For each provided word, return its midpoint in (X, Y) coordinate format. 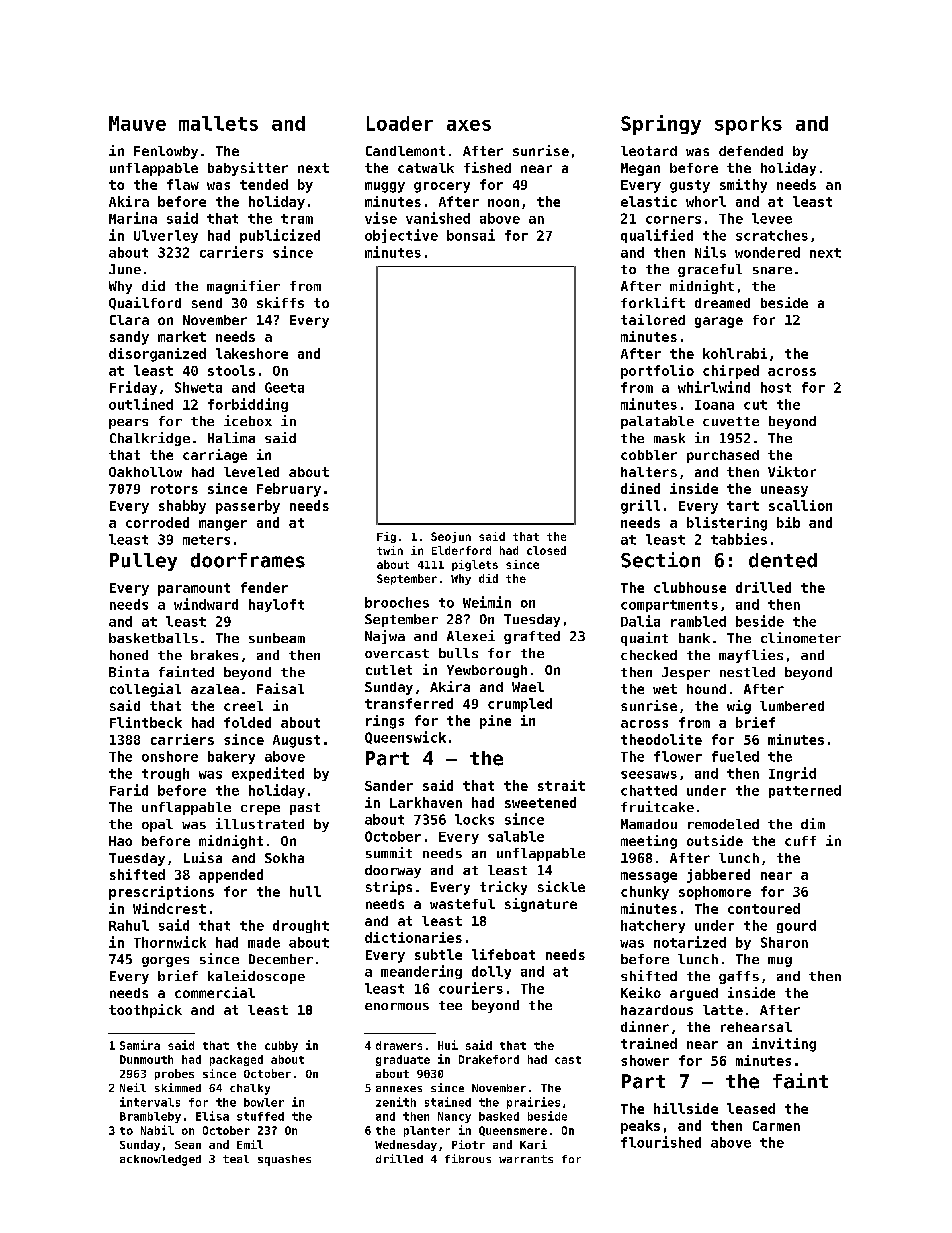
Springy (661, 125)
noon (503, 203)
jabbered (718, 876)
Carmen (776, 1126)
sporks (748, 125)
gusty (690, 186)
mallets (218, 123)
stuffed (260, 1116)
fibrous (468, 1158)
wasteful (462, 904)
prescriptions (161, 893)
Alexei (471, 635)
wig (739, 707)
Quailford (145, 303)
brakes (214, 655)
